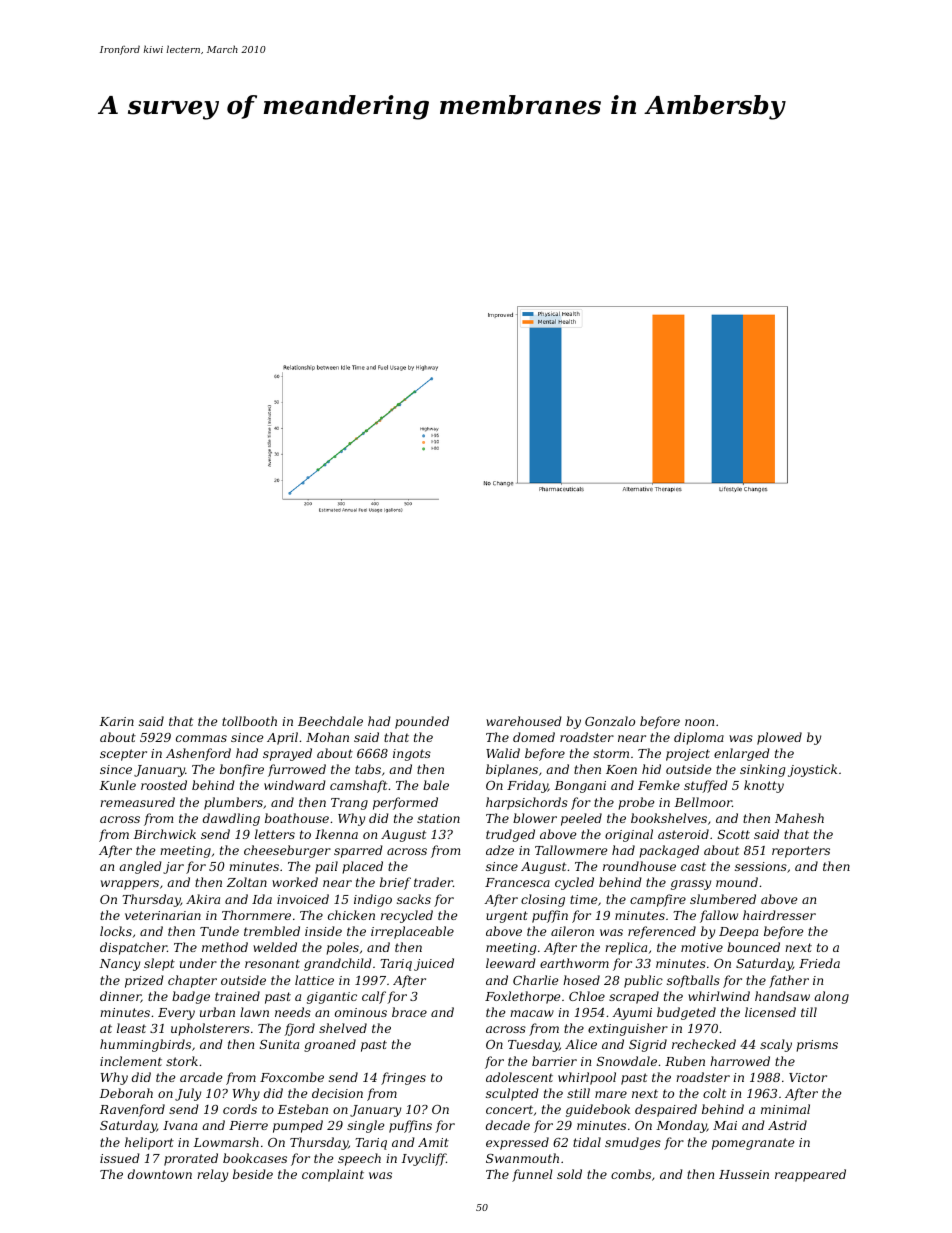 This page has height=1233, width=952. I want to click on station, so click(438, 818).
